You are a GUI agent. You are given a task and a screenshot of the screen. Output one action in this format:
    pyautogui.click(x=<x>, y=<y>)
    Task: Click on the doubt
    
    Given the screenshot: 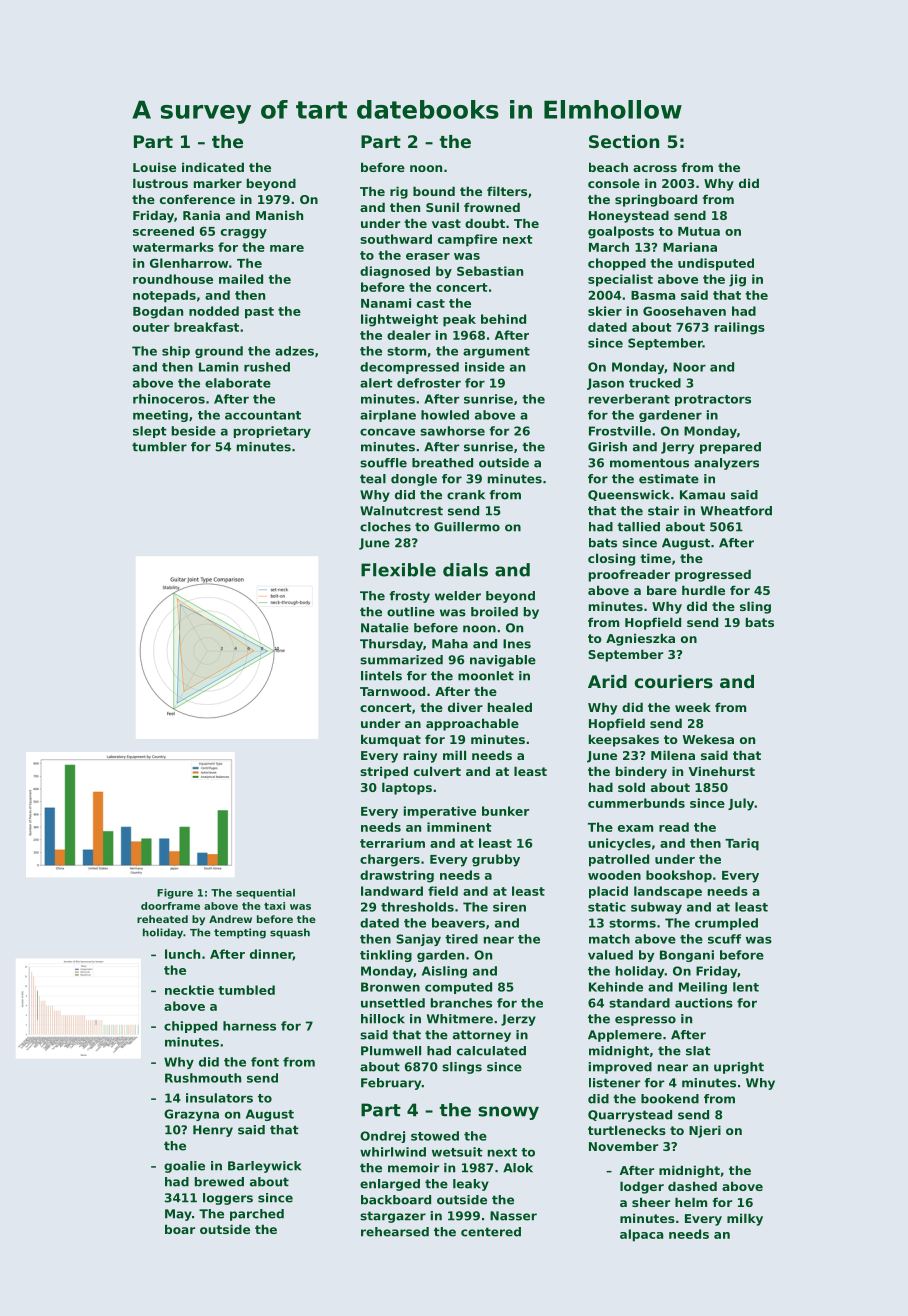 What is the action you would take?
    pyautogui.click(x=485, y=223)
